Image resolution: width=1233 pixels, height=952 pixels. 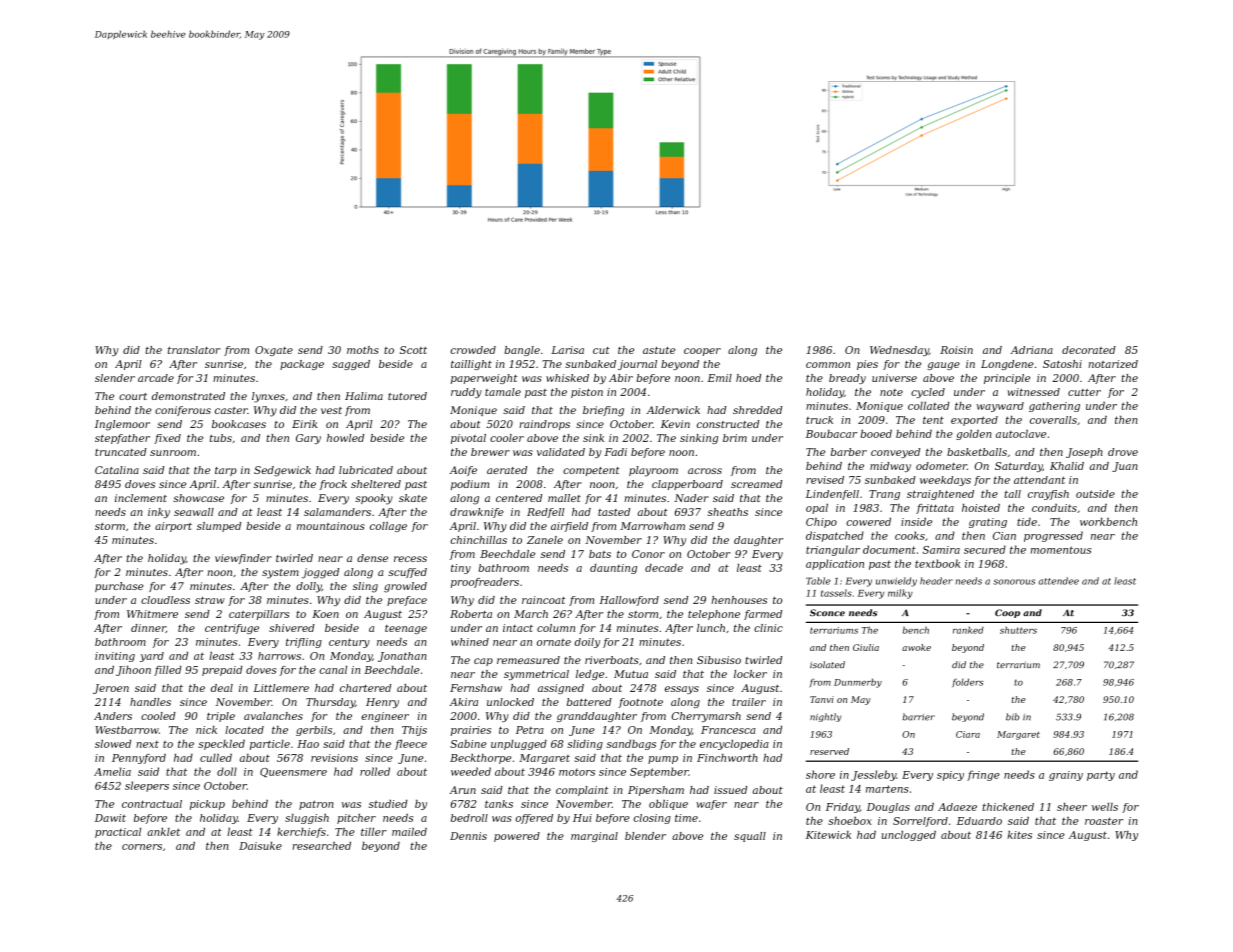 I want to click on battered, so click(x=589, y=702).
